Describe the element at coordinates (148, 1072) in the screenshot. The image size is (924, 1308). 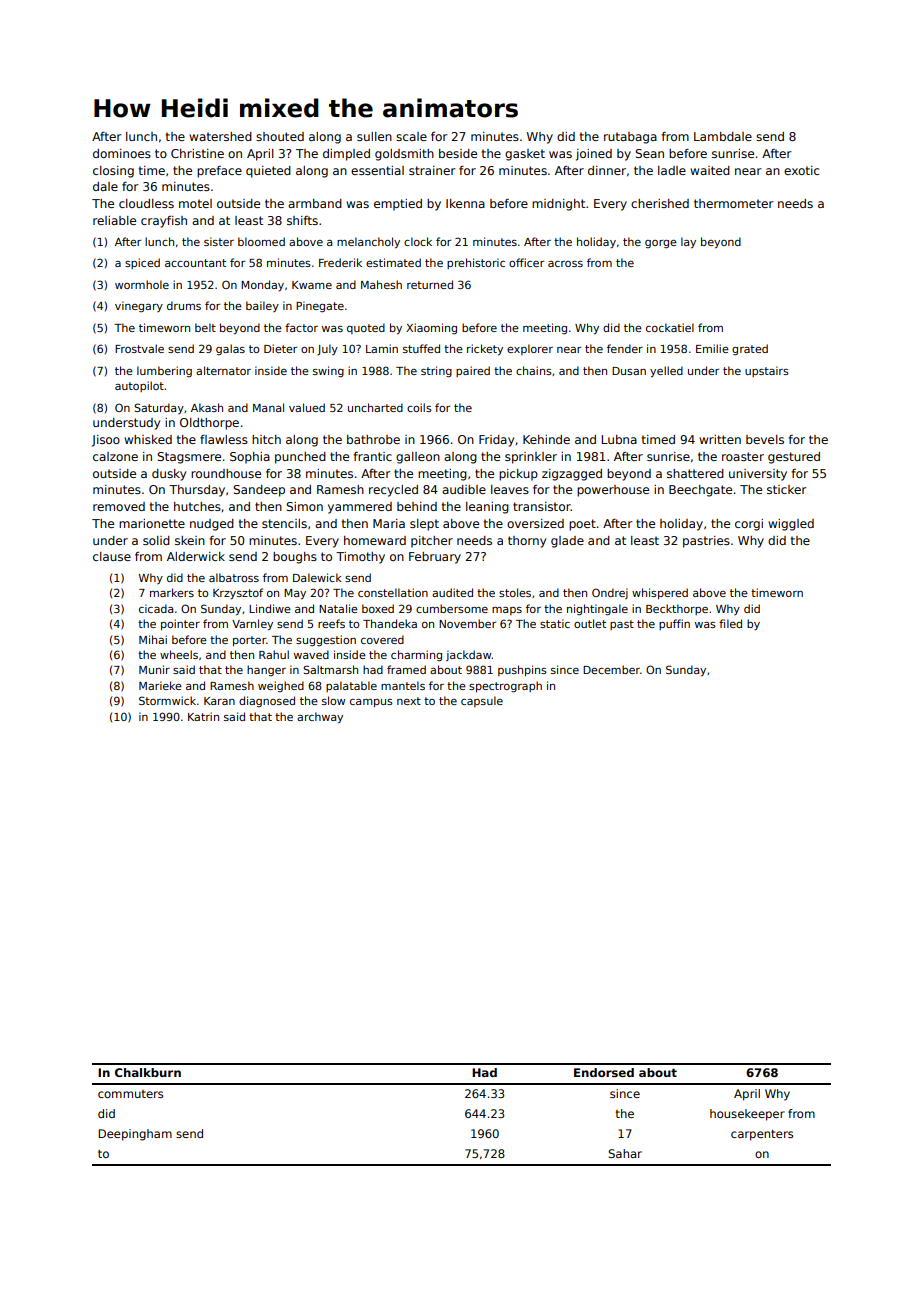
I see `Chalkburn` at that location.
